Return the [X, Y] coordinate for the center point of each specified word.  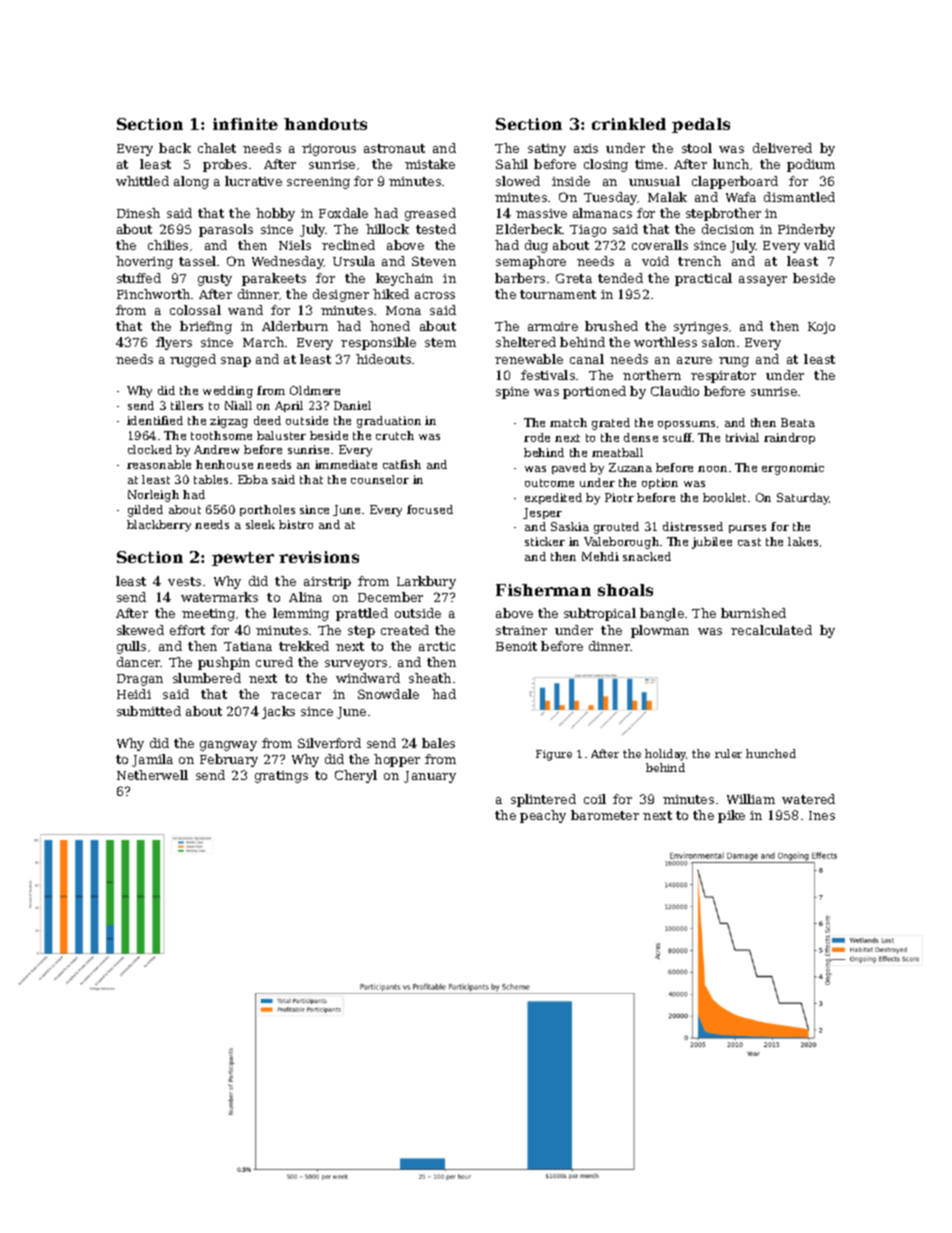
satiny [547, 150]
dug [536, 246]
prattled [362, 614]
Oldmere [315, 390]
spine [512, 393]
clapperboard [735, 182]
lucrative [253, 181]
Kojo [821, 328]
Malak [667, 197]
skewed [140, 630]
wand [245, 310]
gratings [281, 777]
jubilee [712, 543]
